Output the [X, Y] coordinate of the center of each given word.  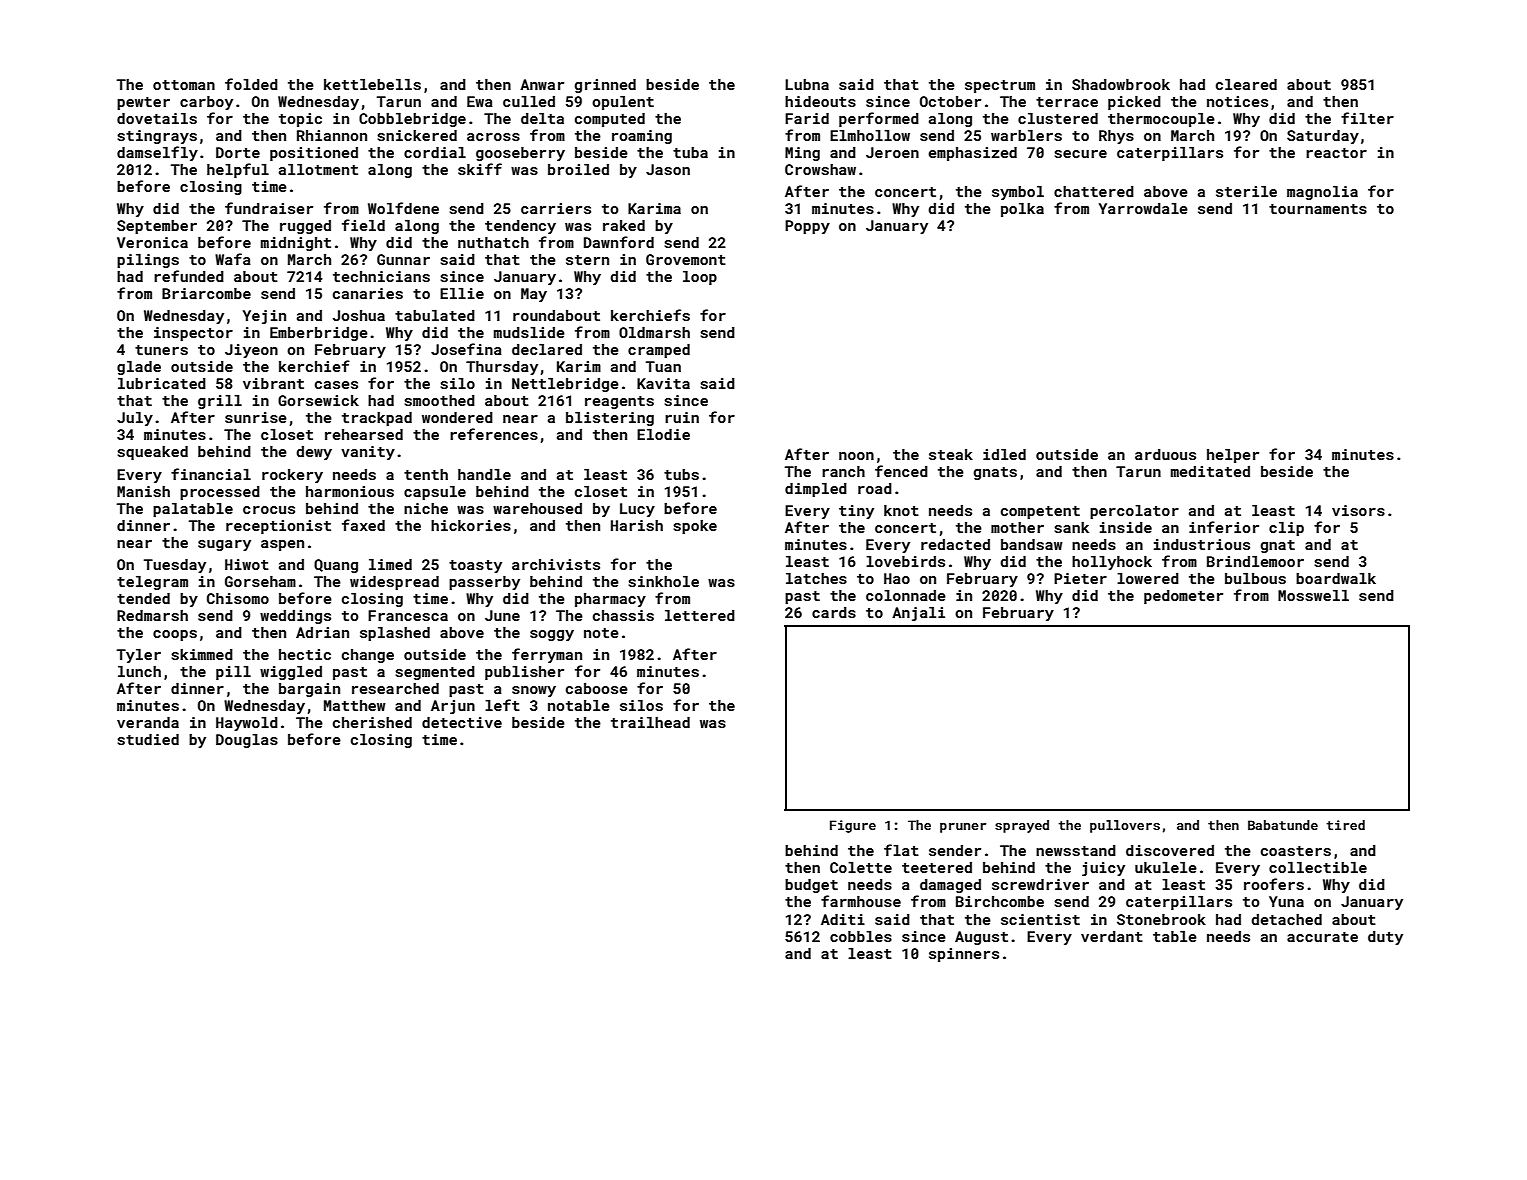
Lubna [807, 84]
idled [1004, 454]
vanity [368, 453]
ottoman [184, 85]
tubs [681, 474]
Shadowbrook [1121, 84]
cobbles [861, 936]
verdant [1112, 936]
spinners [964, 955]
